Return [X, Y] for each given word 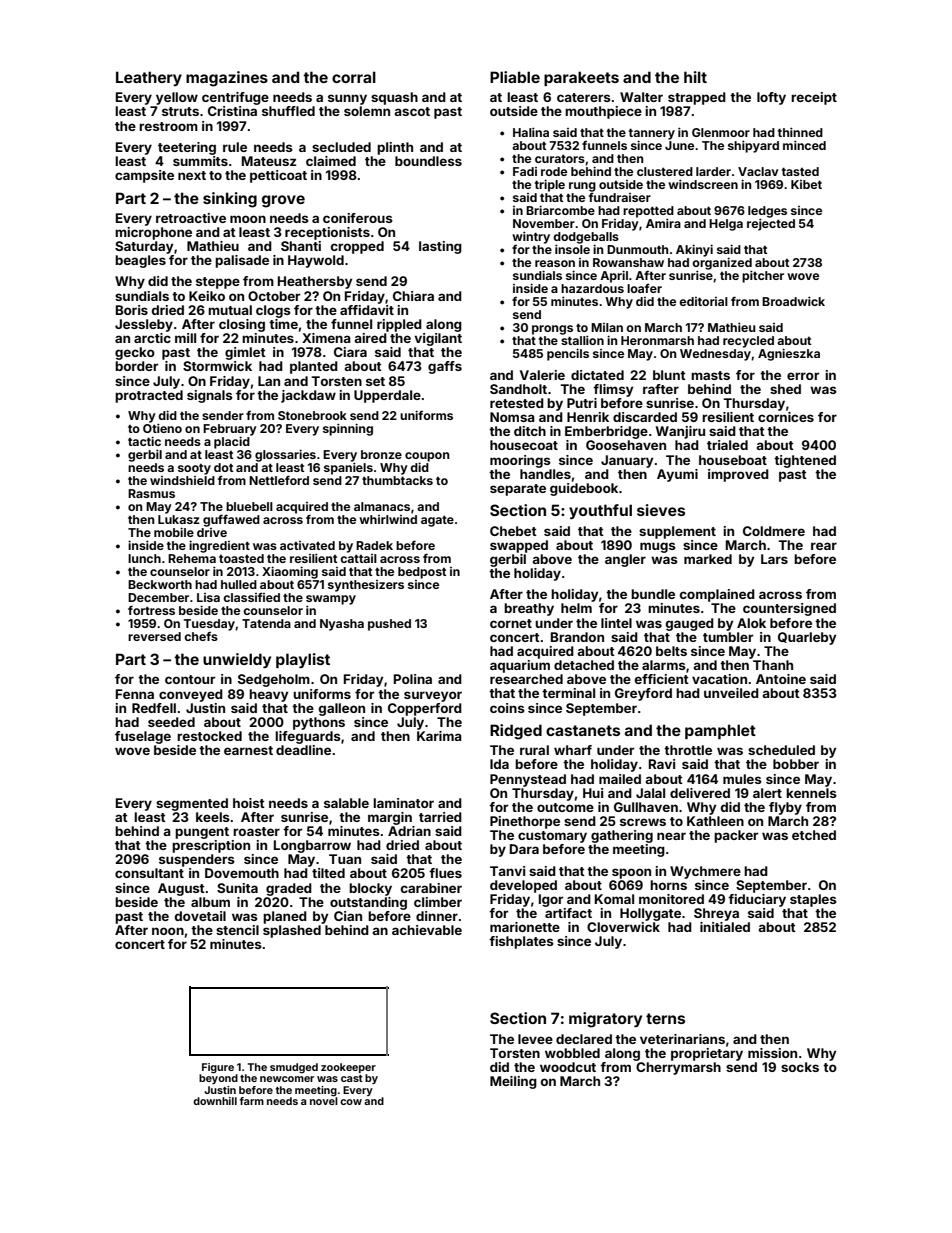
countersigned [789, 609]
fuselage [143, 737]
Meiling [513, 1082]
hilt [695, 77]
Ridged [516, 732]
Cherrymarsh [678, 1068]
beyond [218, 1079]
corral [354, 77]
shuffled [288, 111]
